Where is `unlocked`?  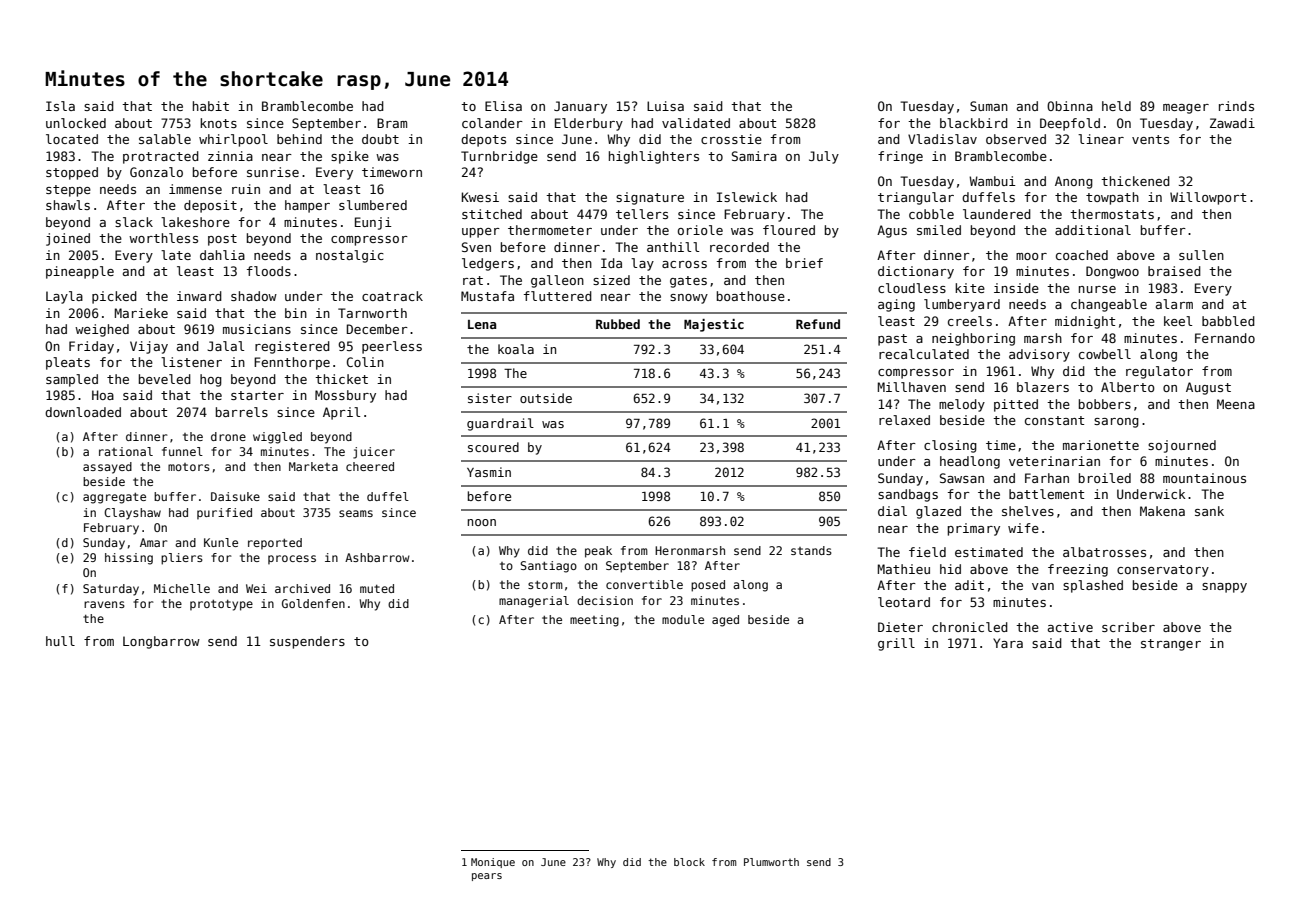
unlocked is located at coordinates (76, 123).
